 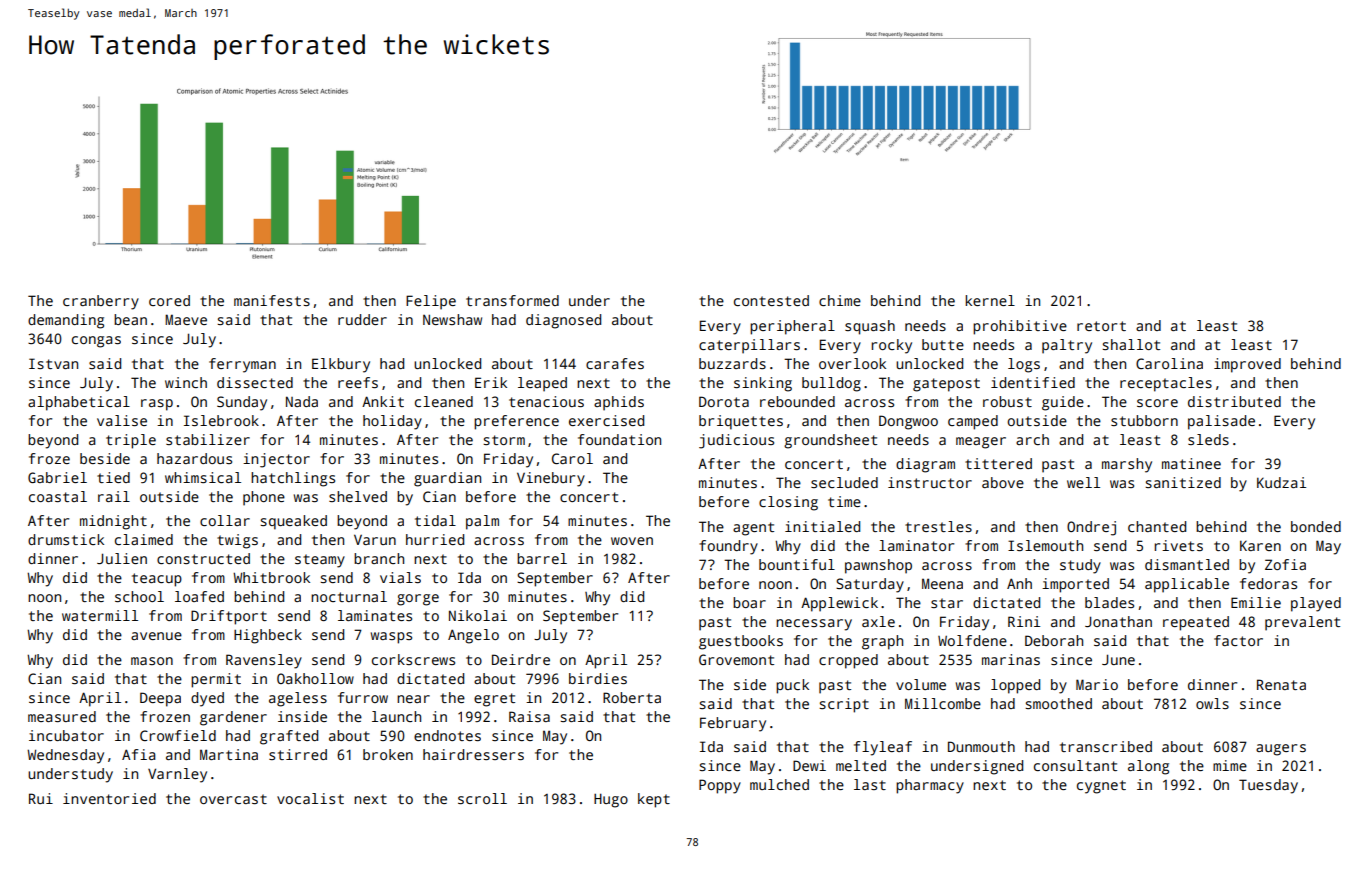 I want to click on diagnosed, so click(x=563, y=321).
